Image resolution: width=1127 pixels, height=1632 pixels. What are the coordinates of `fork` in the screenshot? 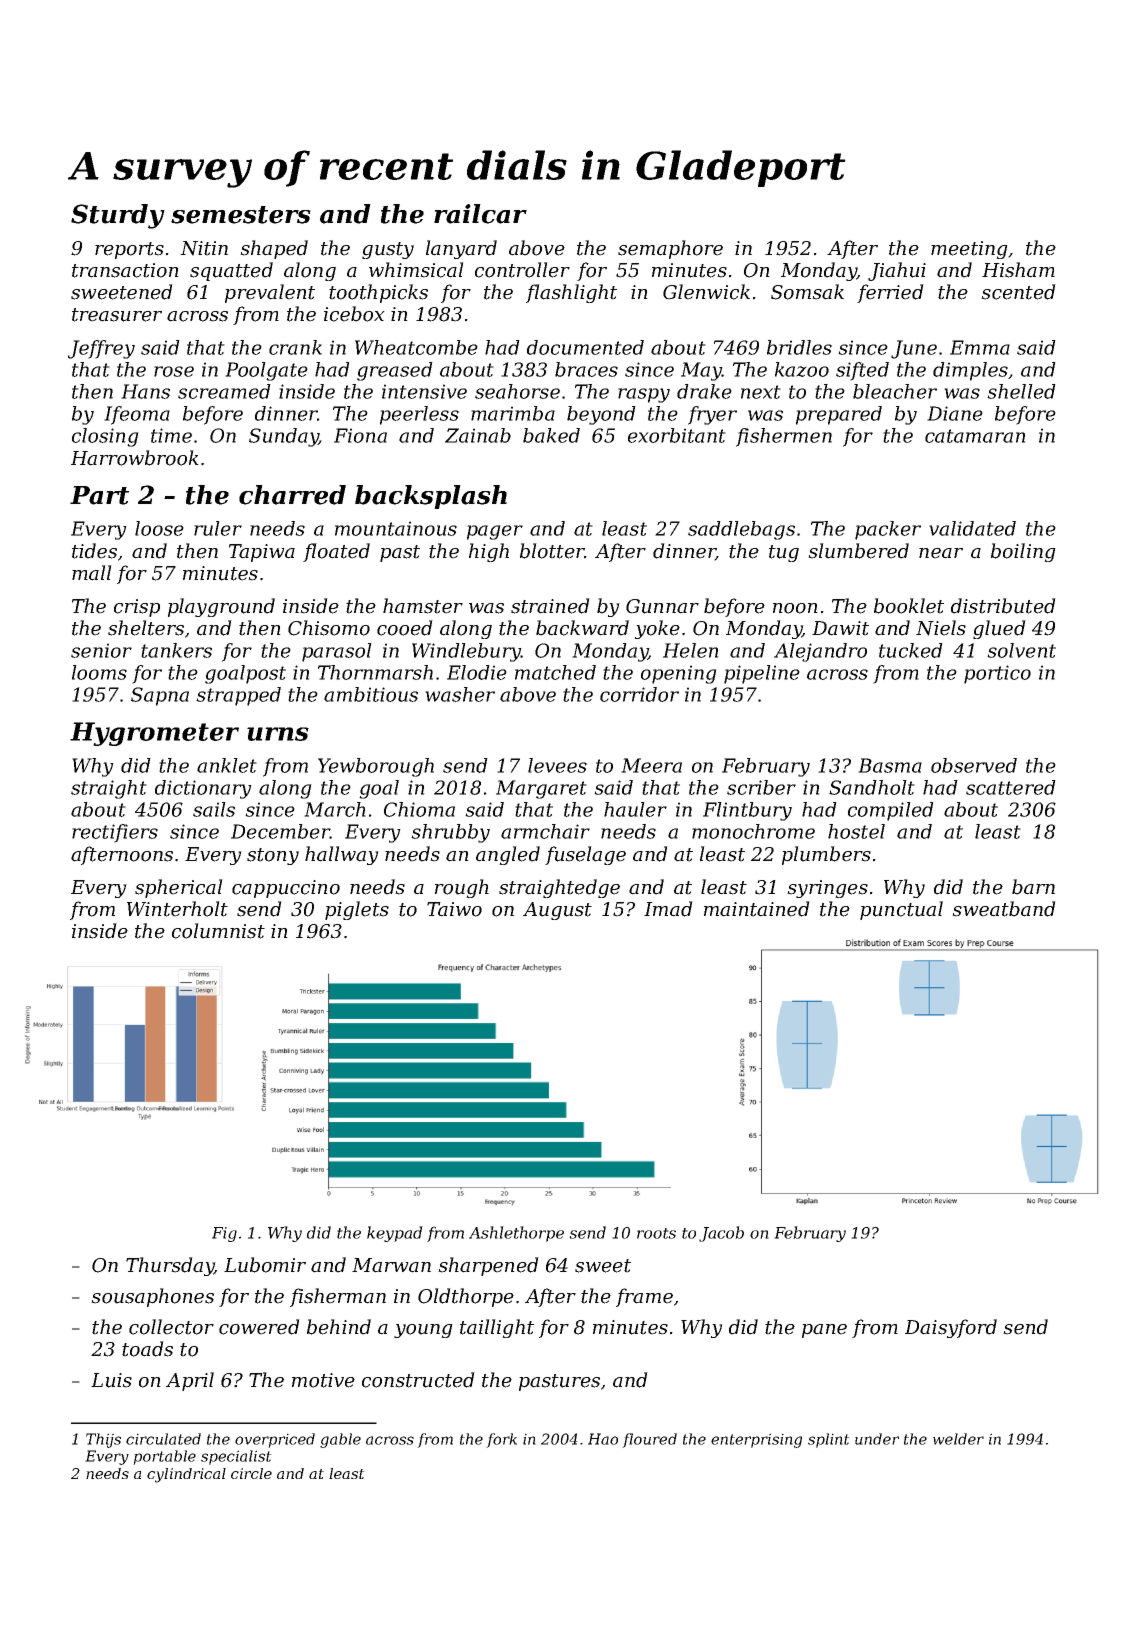 It's located at (501, 1440).
